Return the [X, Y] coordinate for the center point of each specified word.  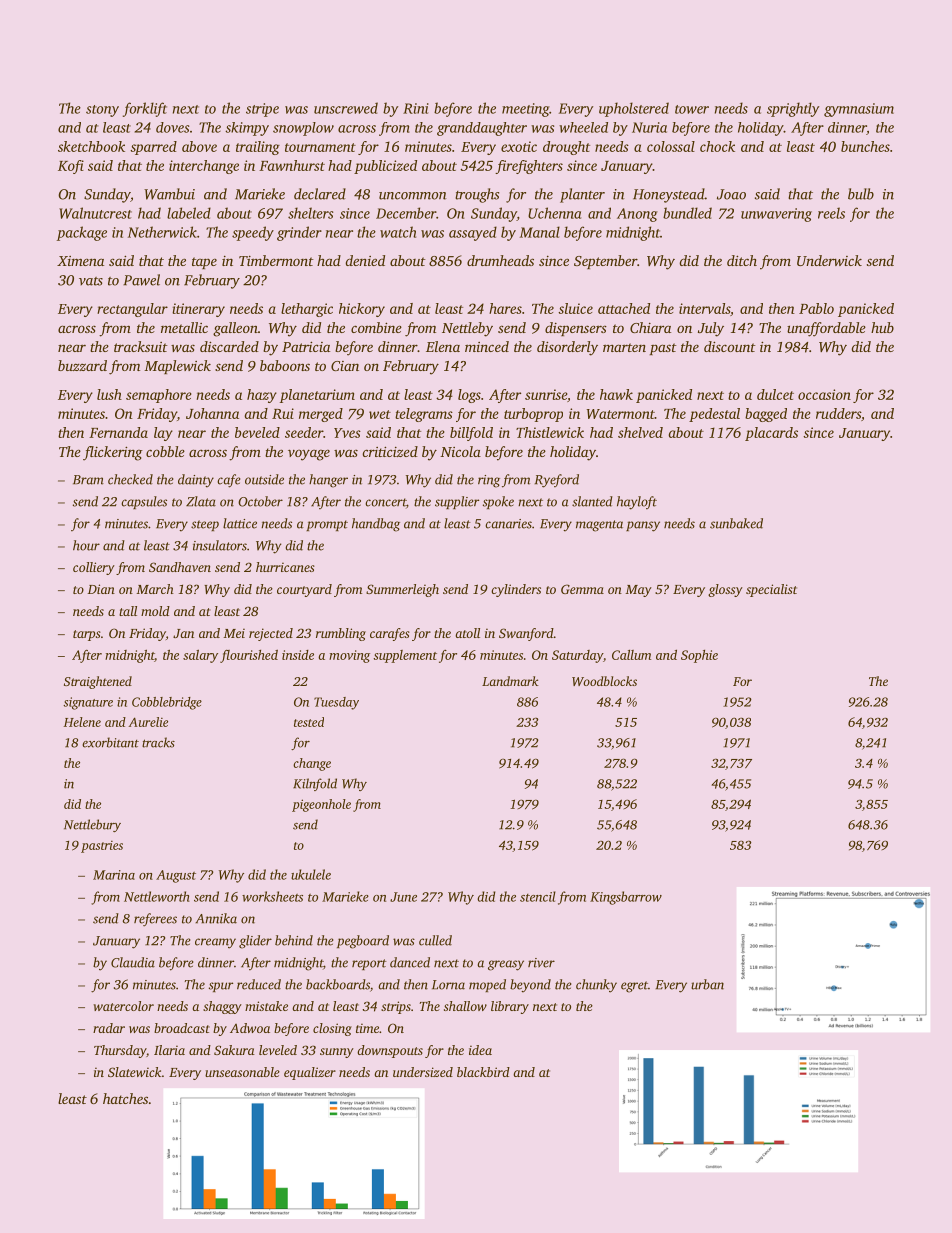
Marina [114, 875]
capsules [144, 502]
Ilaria [169, 1050]
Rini [416, 108]
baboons [285, 365]
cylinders [516, 590]
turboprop [533, 415]
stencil [538, 896]
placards [771, 434]
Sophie [699, 656]
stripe [262, 110]
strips [396, 1007]
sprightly [793, 109]
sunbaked [736, 523]
